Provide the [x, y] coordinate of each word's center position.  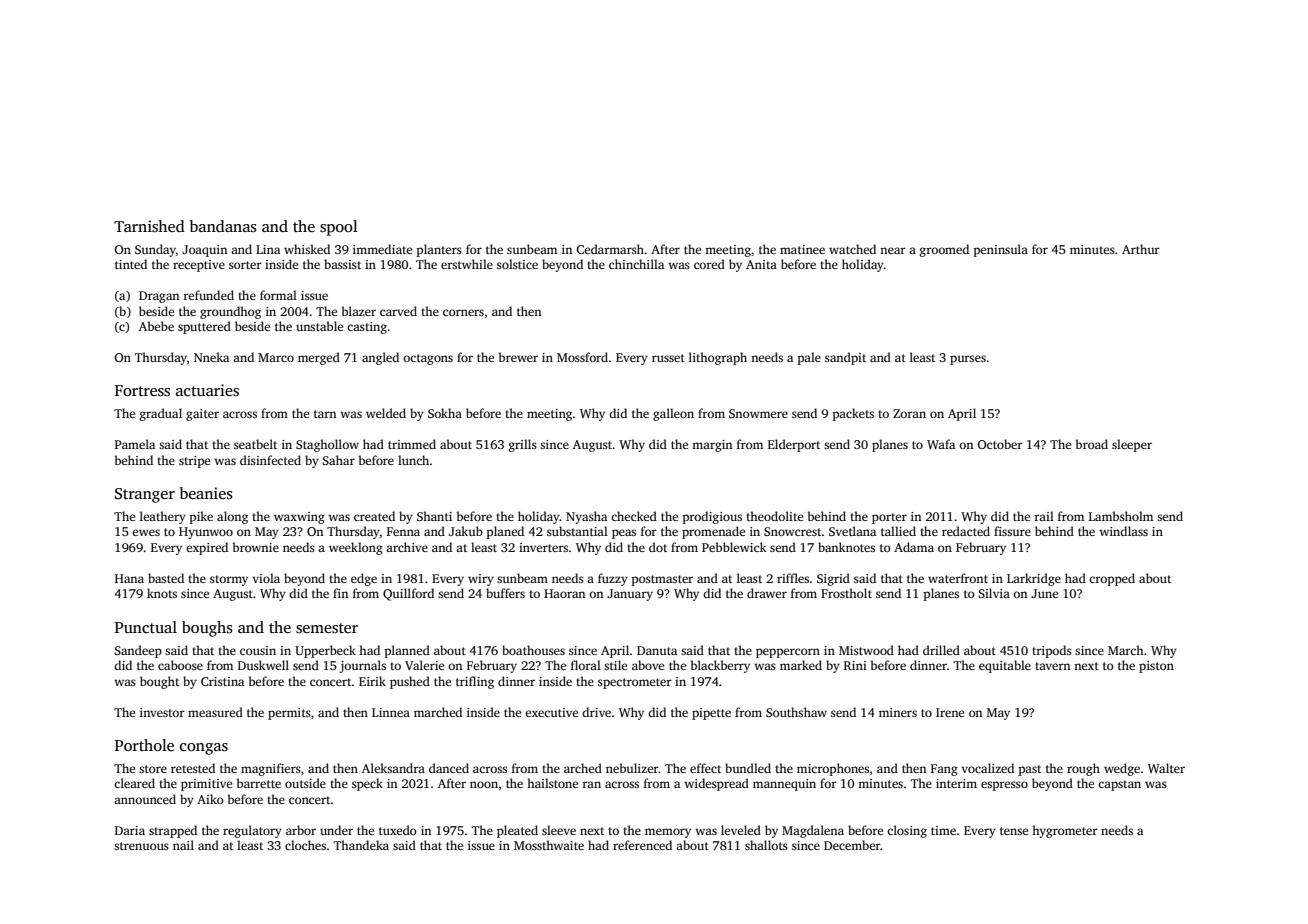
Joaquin [204, 251]
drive [596, 712]
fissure [1012, 531]
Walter [1166, 768]
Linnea [391, 712]
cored [709, 264]
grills [523, 445]
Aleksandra [393, 768]
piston [1156, 667]
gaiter [202, 415]
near [893, 250]
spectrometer [635, 683]
